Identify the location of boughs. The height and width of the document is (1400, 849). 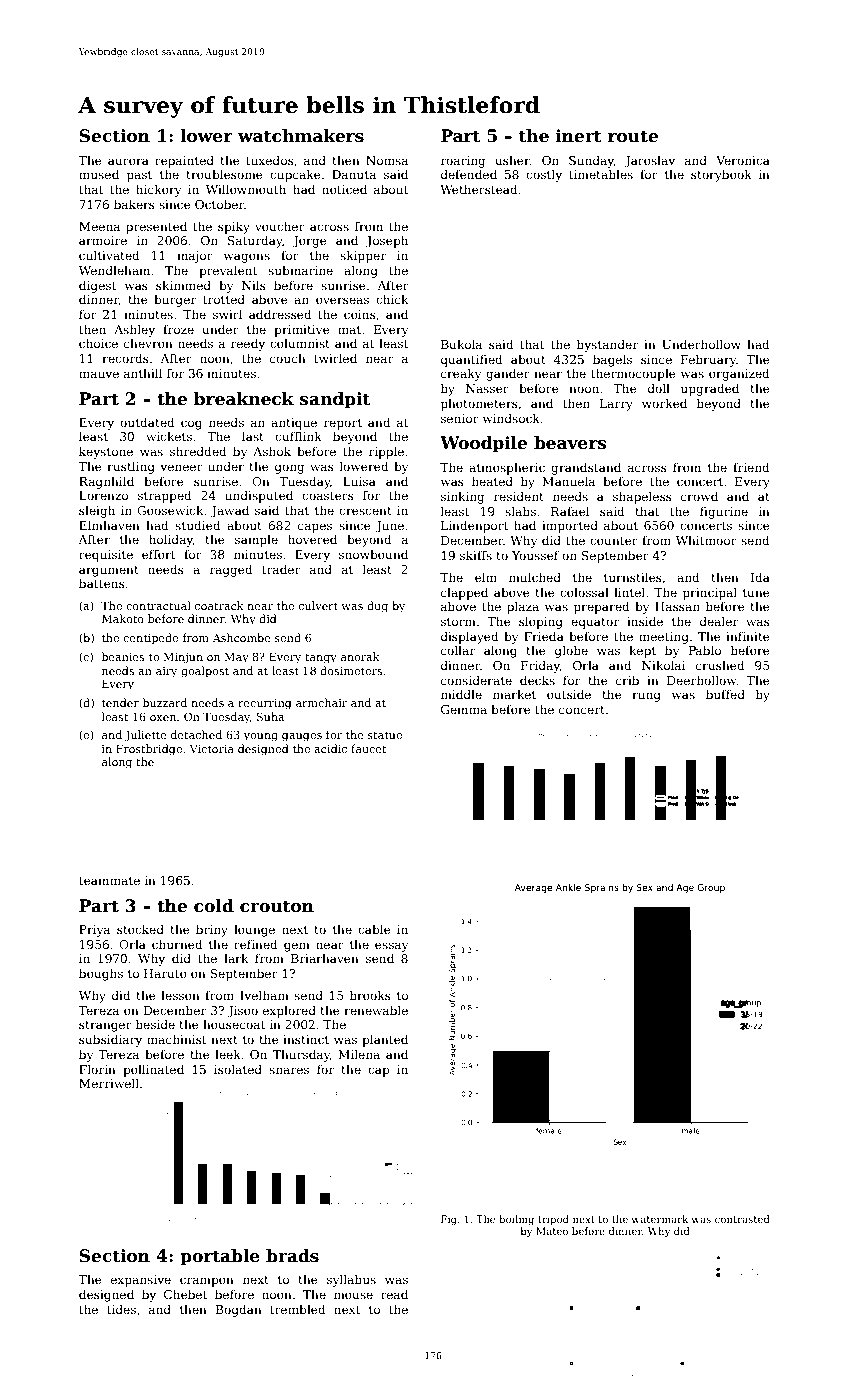
(101, 974).
